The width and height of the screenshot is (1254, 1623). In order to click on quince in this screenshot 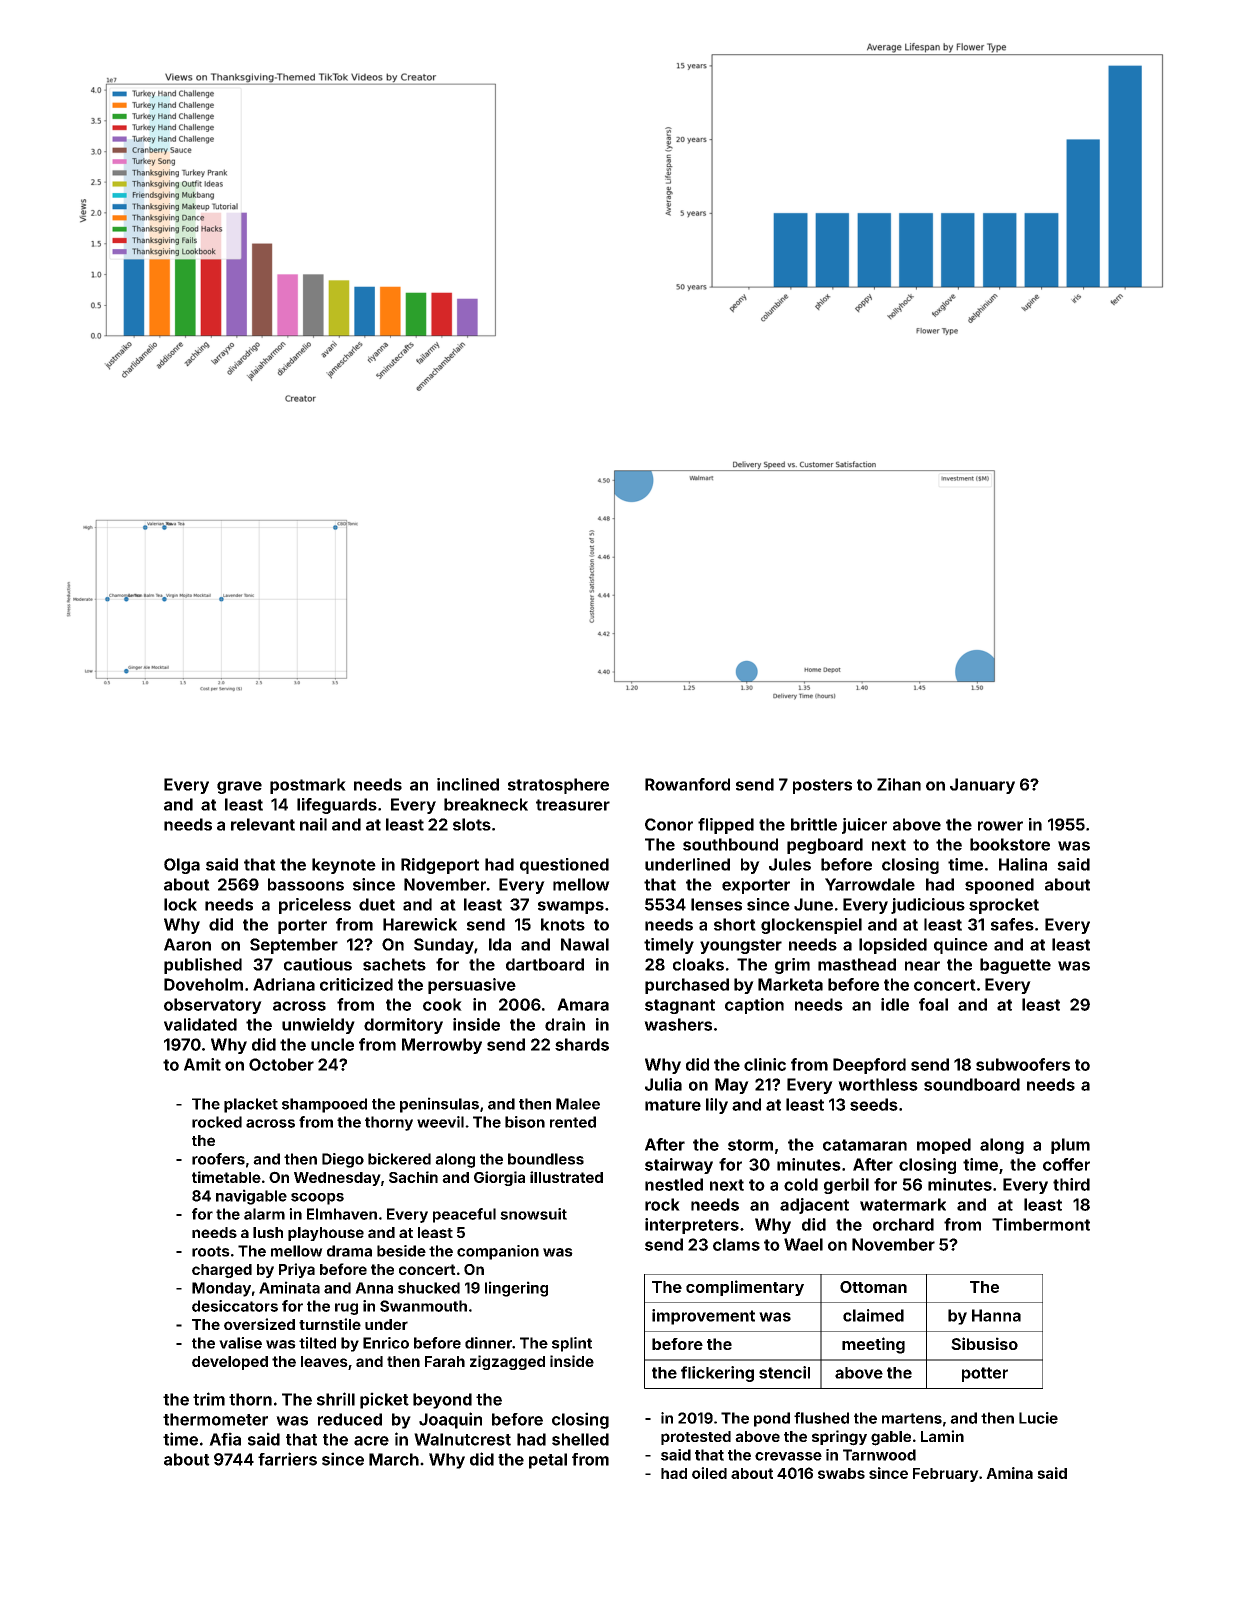, I will do `click(961, 946)`.
